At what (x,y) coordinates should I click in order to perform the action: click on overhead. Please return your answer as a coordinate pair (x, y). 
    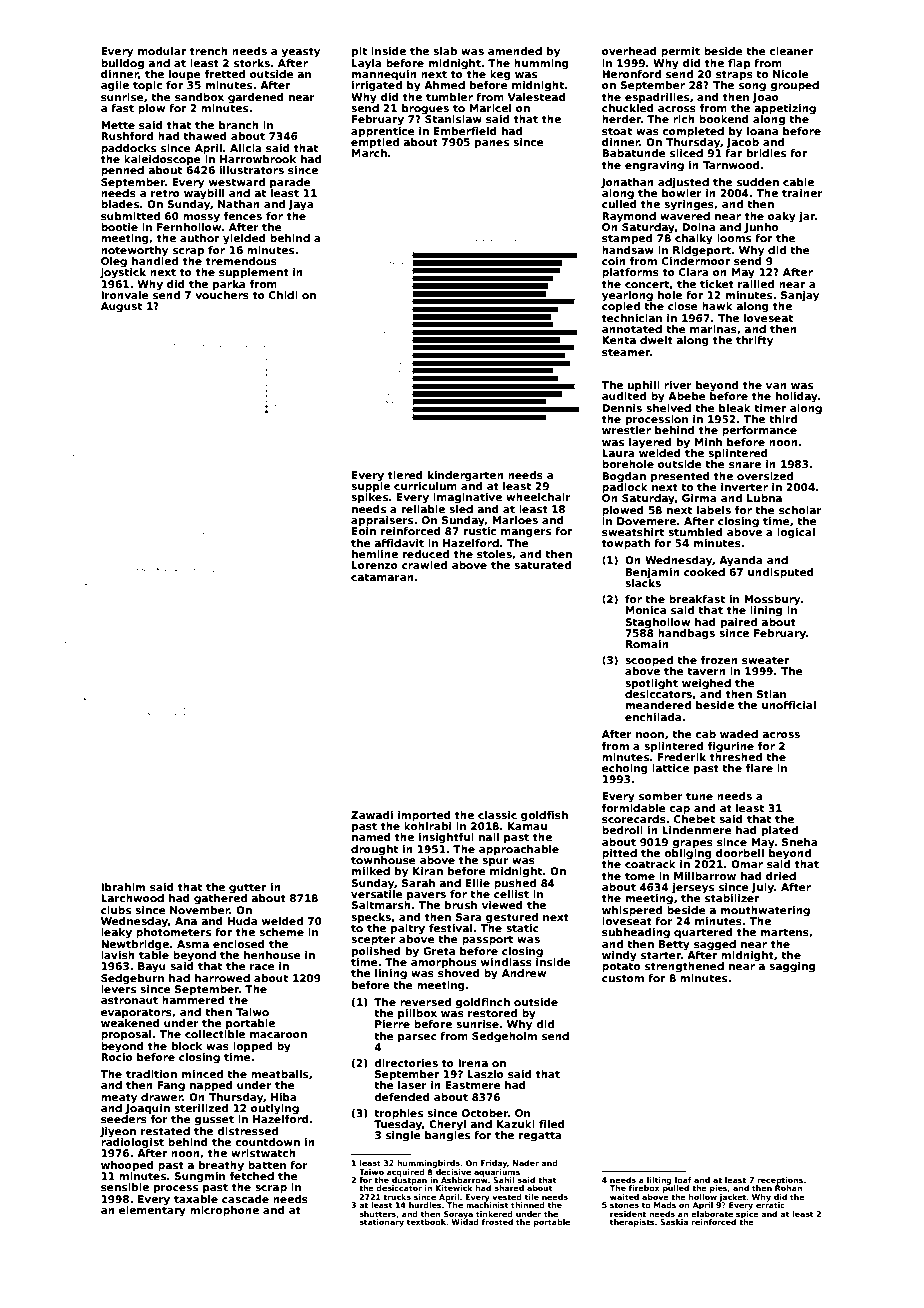
    Looking at the image, I should click on (629, 51).
